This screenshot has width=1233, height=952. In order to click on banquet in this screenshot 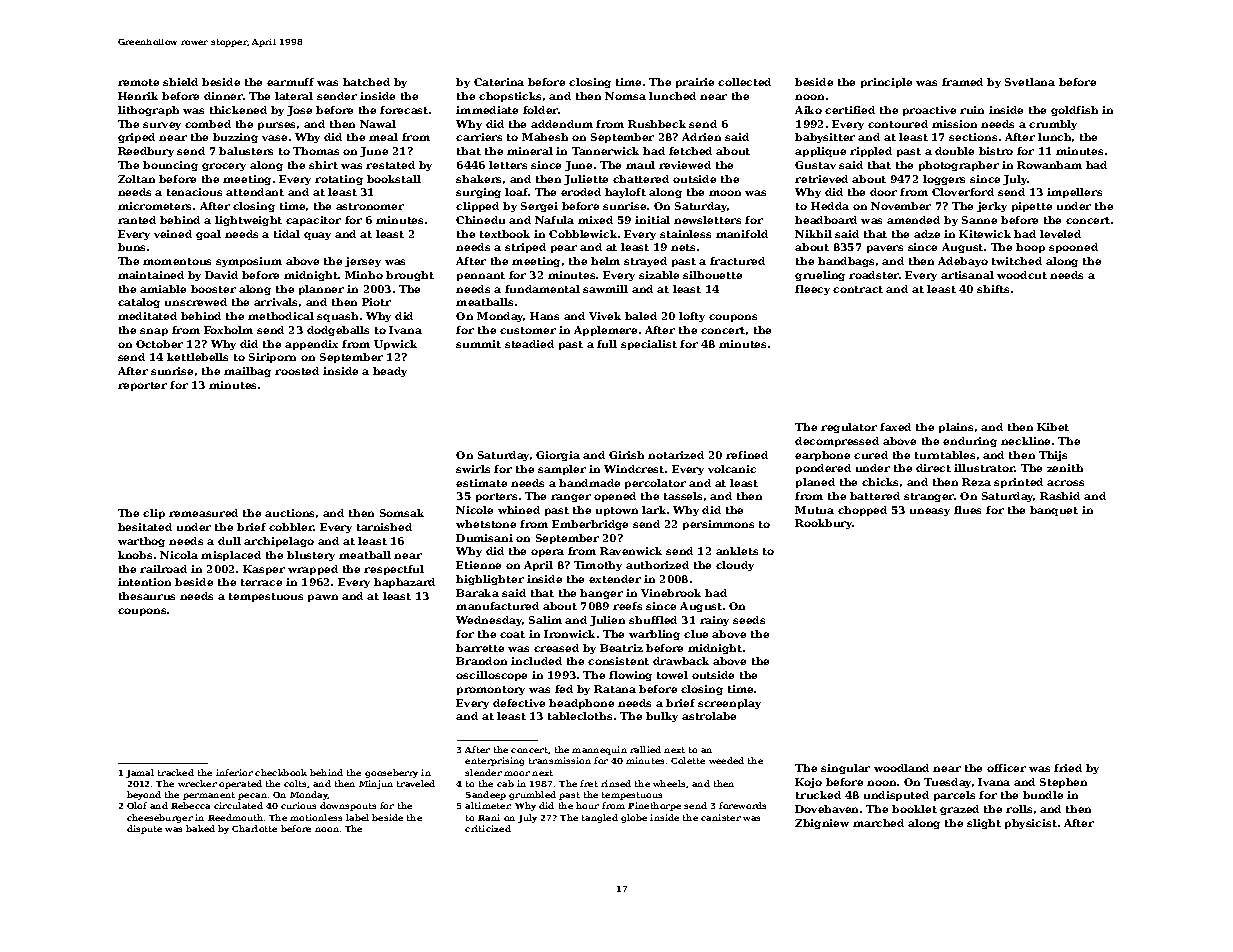, I will do `click(1054, 511)`.
